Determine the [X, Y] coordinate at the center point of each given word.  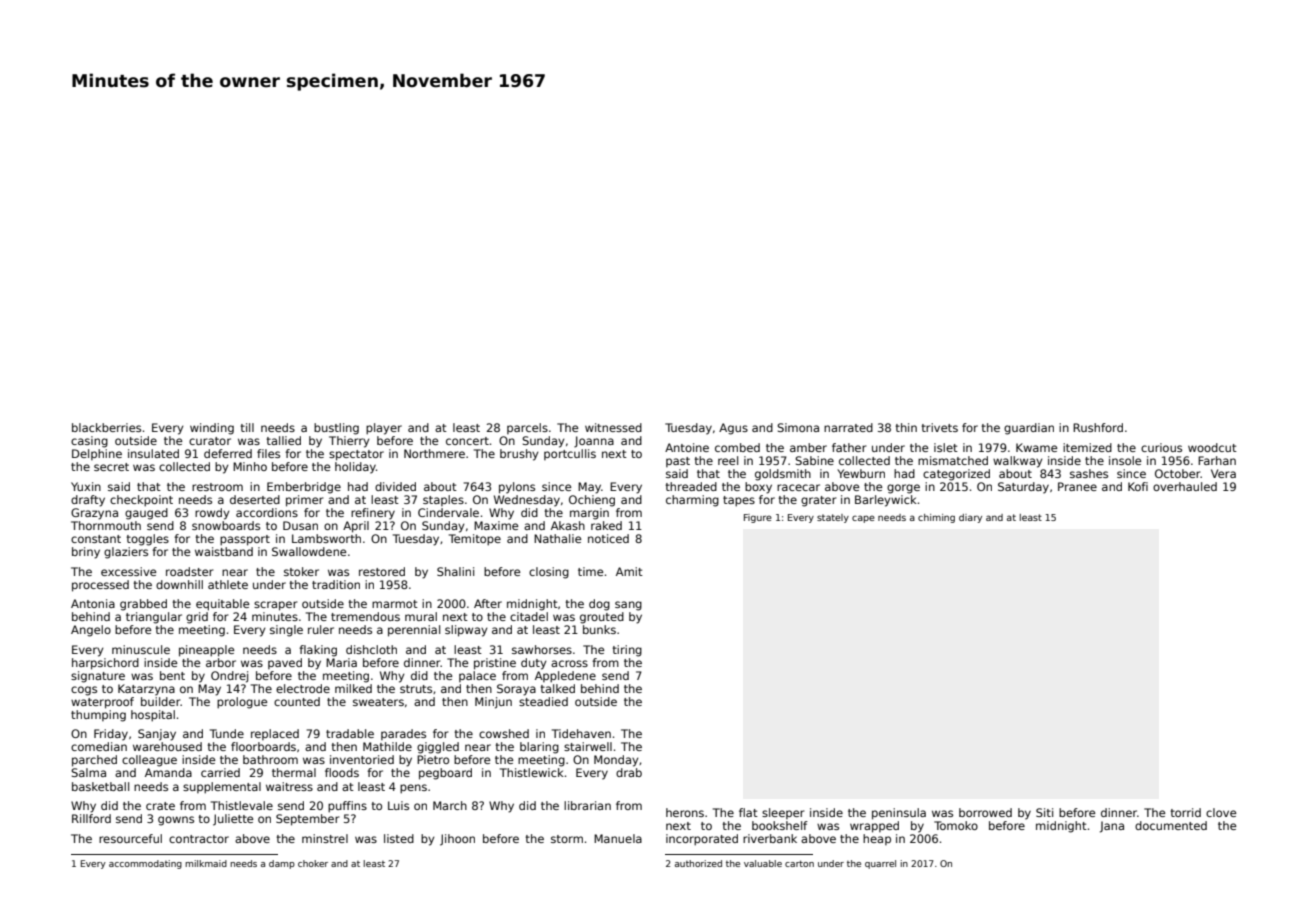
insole [1125, 460]
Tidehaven [581, 733]
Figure [758, 518]
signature [98, 677]
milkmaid [206, 863]
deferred [228, 453]
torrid [1186, 812]
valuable [763, 863]
